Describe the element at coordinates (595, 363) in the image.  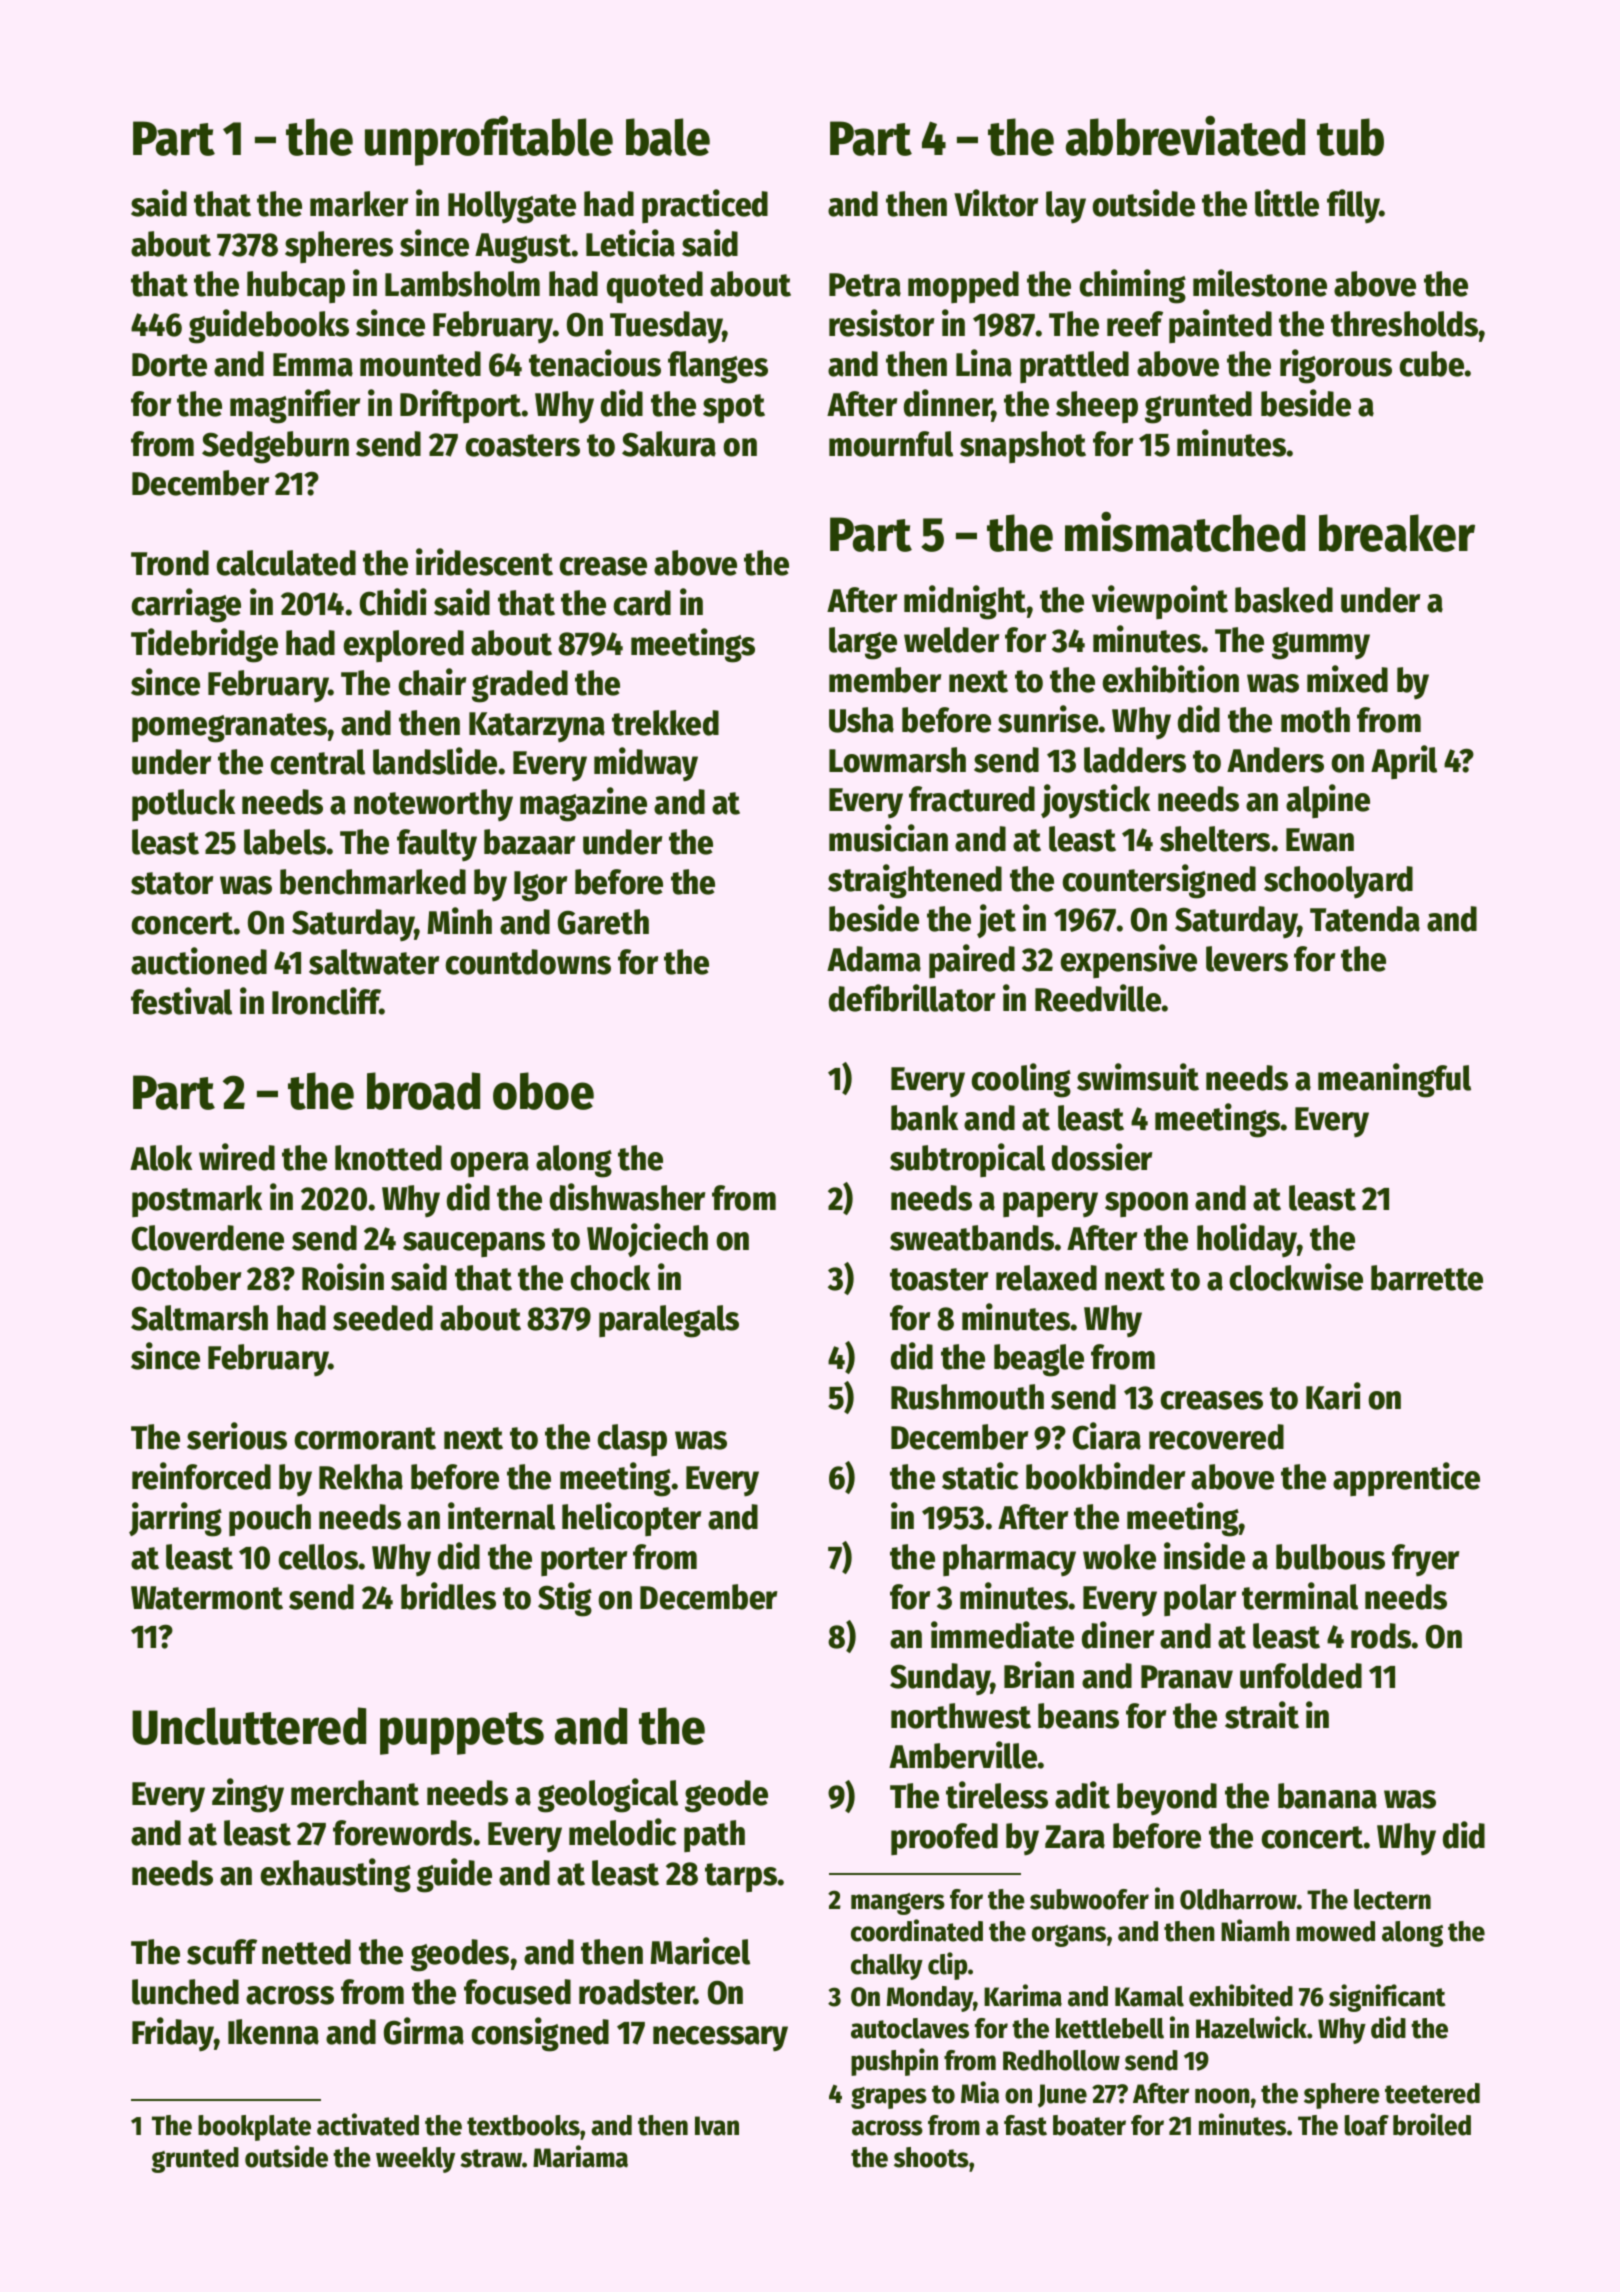
I see `tenacious` at that location.
